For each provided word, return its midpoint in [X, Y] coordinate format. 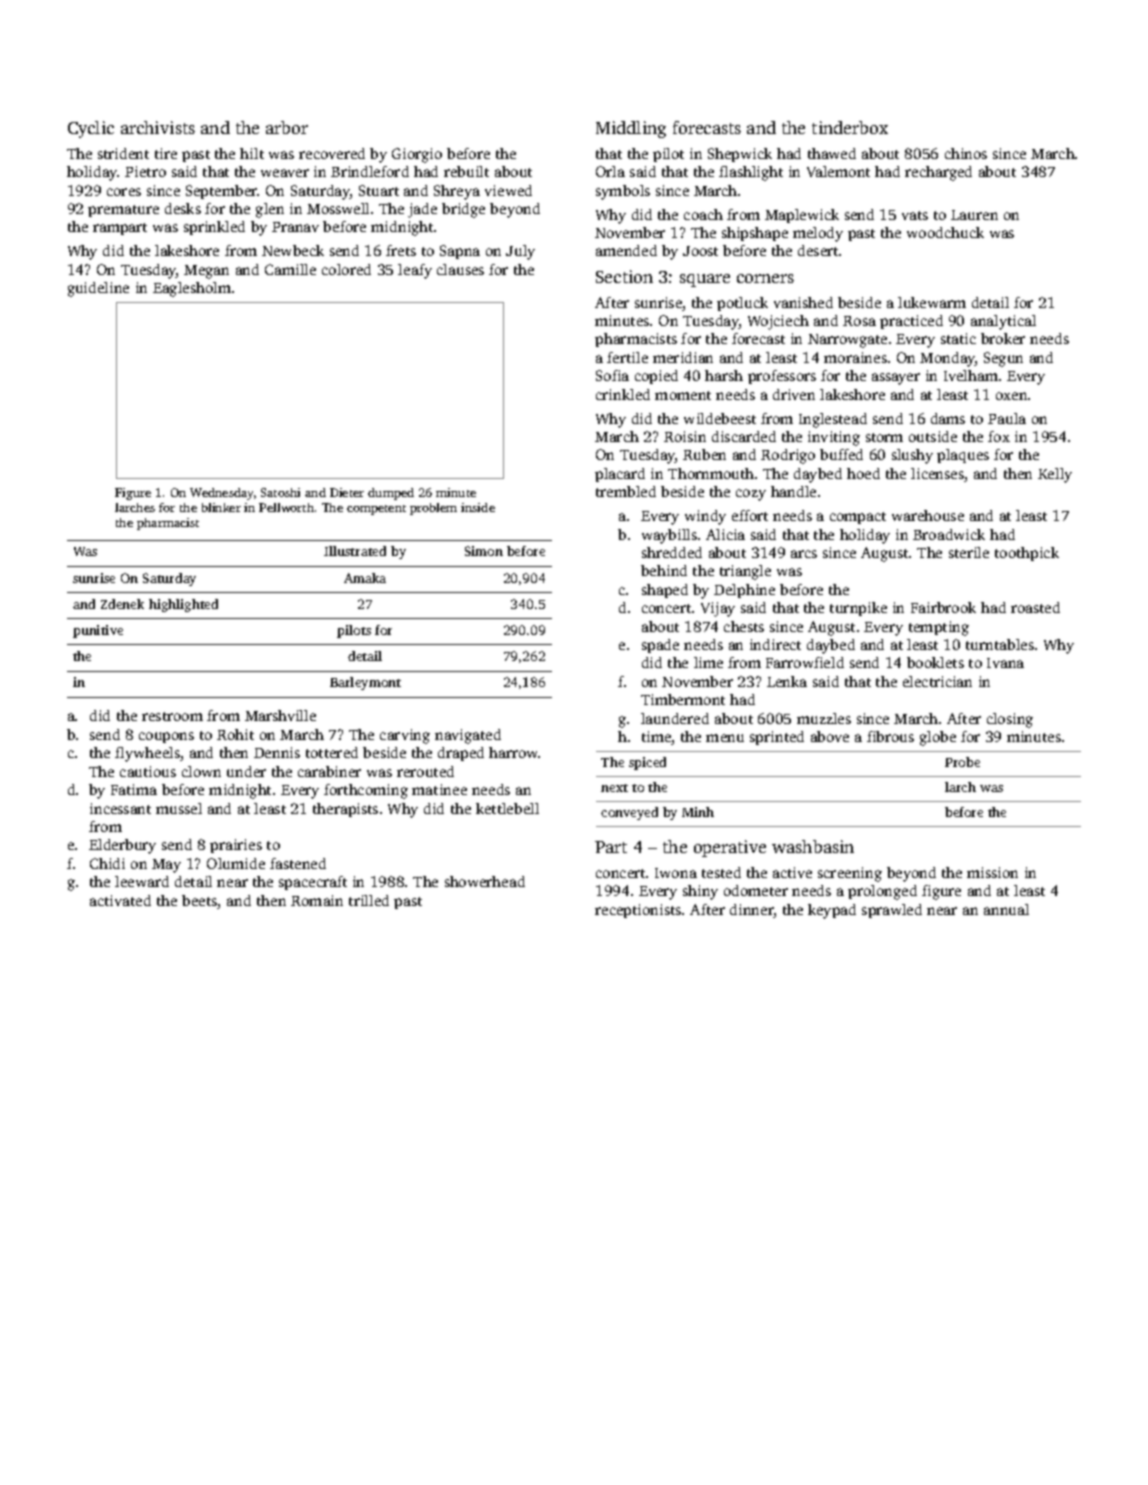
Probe [962, 762]
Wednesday [221, 494]
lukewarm [932, 302]
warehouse [928, 515]
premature [123, 211]
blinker [221, 507]
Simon [484, 551]
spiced [647, 763]
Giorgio [417, 155]
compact [858, 518]
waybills [669, 536]
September [222, 192]
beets [200, 902]
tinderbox [850, 127]
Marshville [280, 715]
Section [624, 276]
